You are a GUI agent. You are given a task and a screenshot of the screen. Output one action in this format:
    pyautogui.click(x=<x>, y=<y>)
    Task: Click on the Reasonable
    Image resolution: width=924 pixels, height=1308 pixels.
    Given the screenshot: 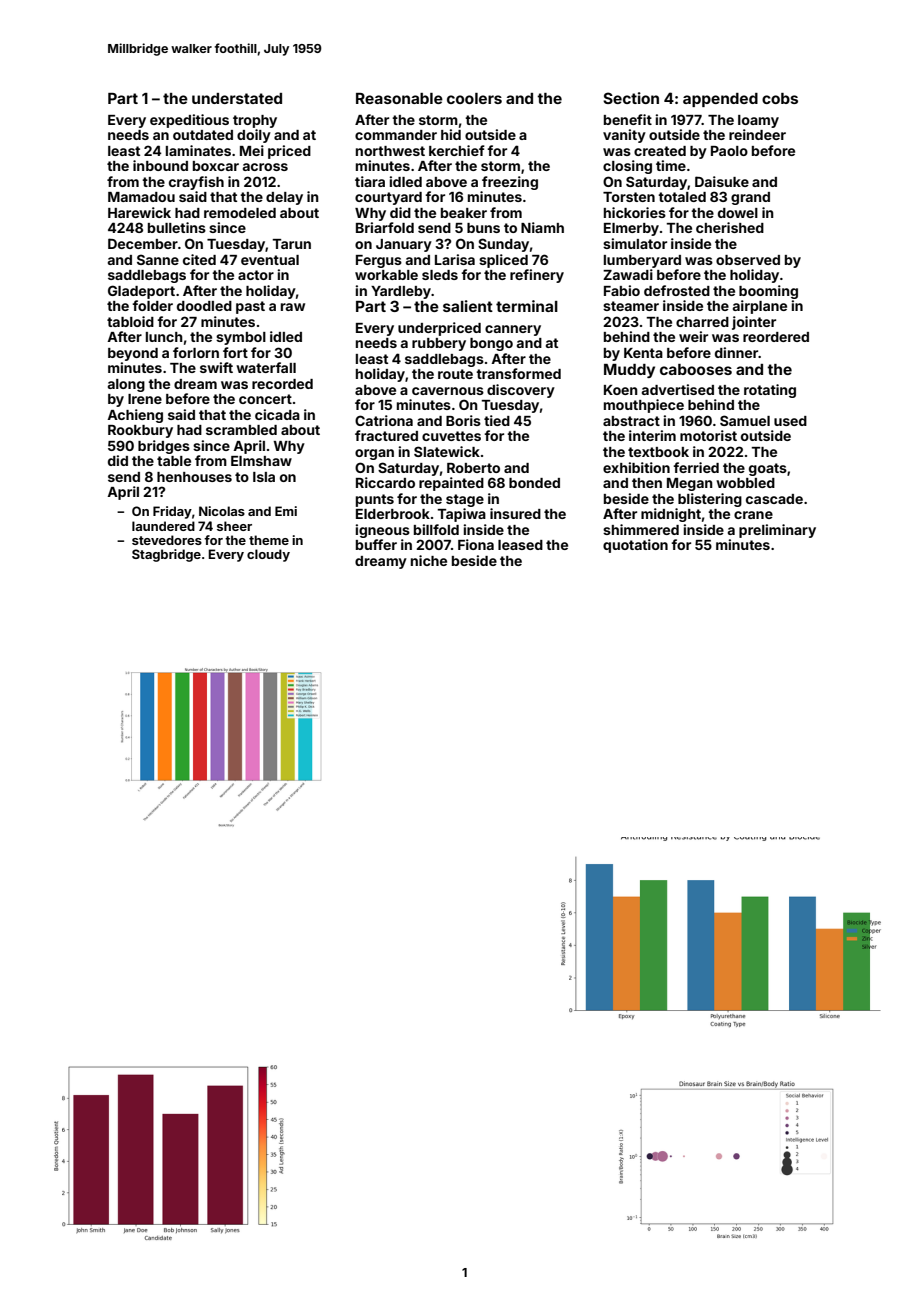 What is the action you would take?
    pyautogui.click(x=399, y=98)
